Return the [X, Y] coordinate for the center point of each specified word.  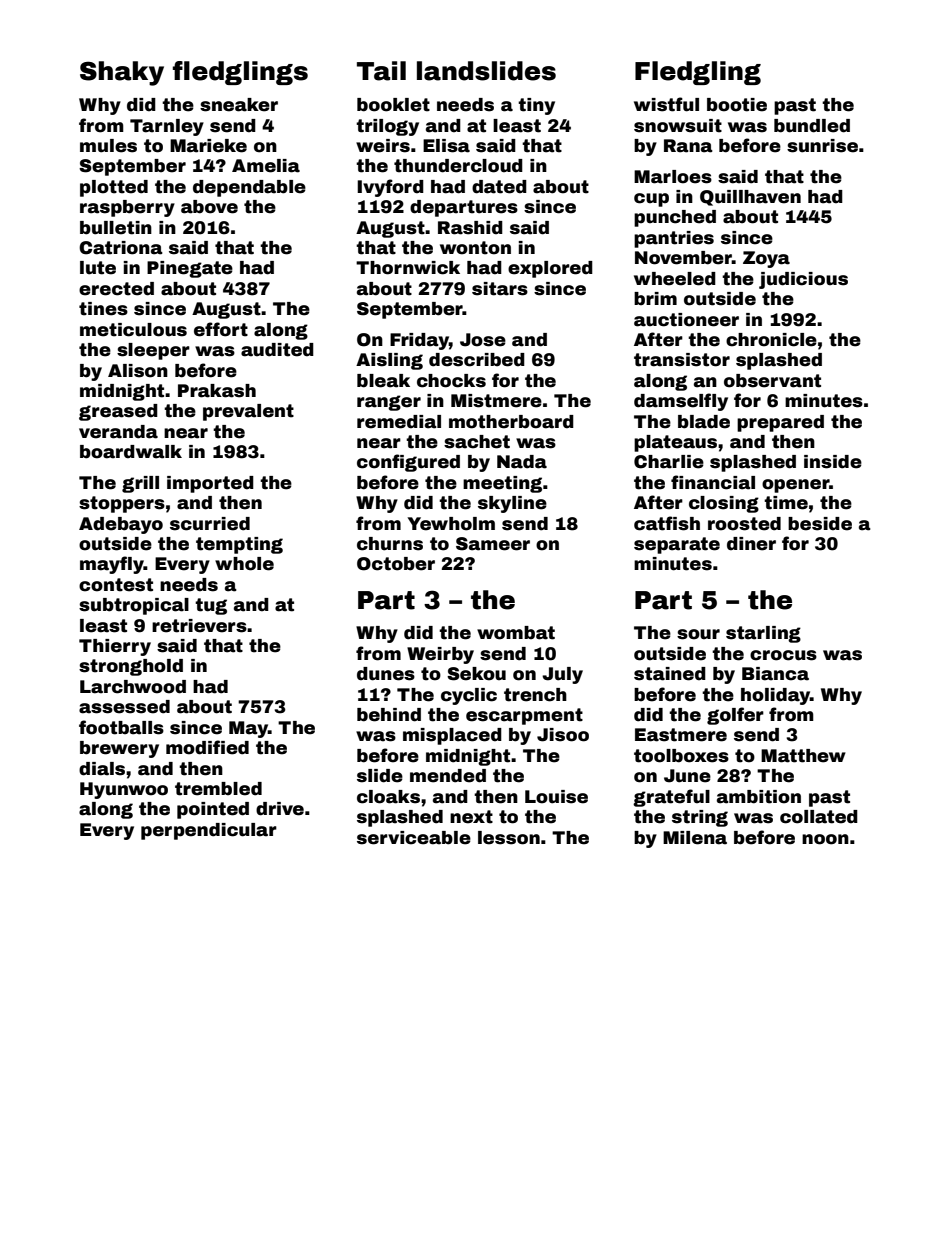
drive [280, 809]
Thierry [115, 647]
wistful [666, 104]
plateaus [675, 443]
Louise [556, 797]
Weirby [440, 655]
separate [677, 545]
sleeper [153, 351]
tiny [536, 106]
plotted [114, 188]
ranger [389, 403]
